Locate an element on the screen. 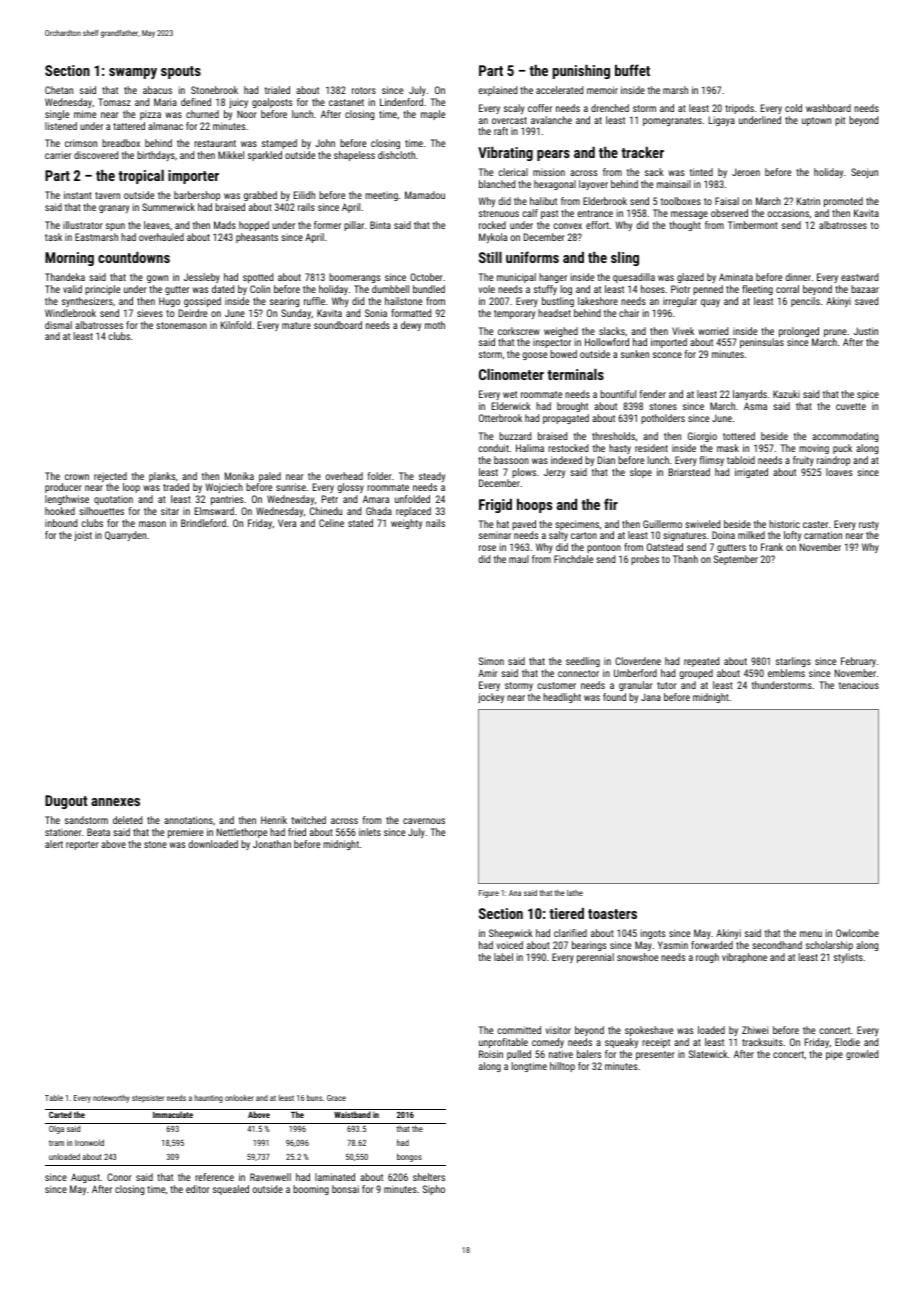  label is located at coordinates (503, 957).
